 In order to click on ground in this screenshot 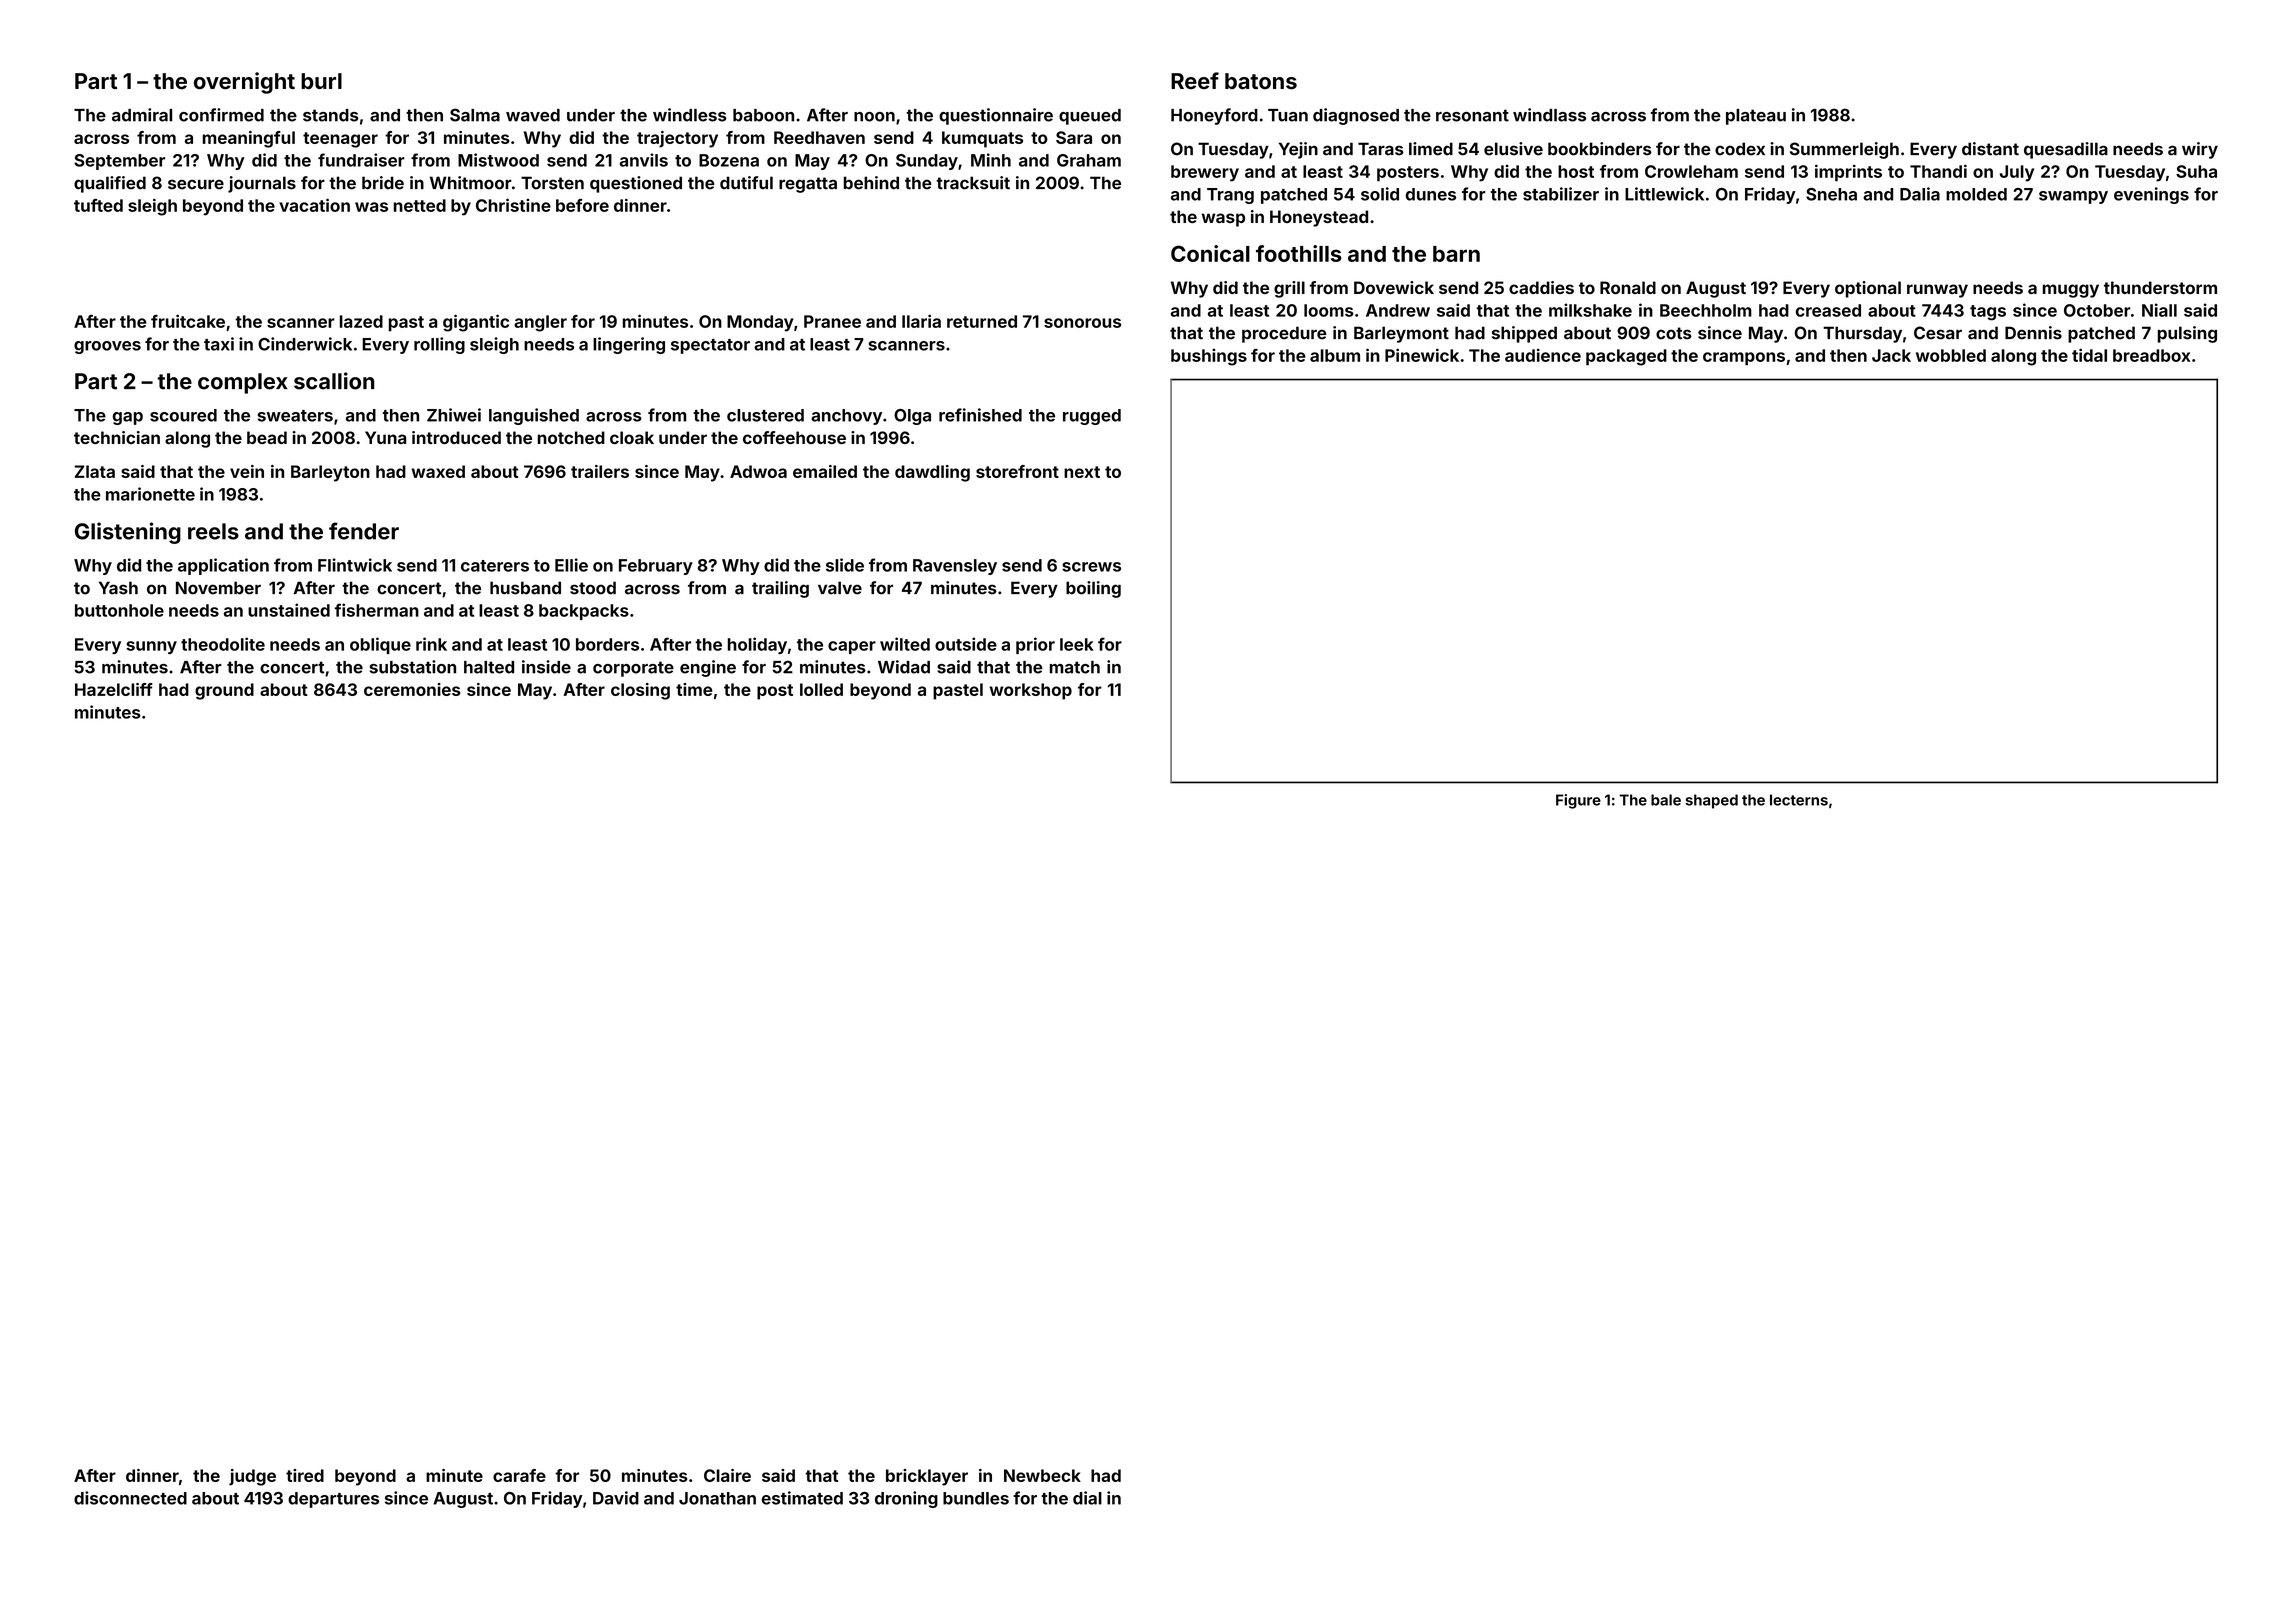, I will do `click(224, 691)`.
